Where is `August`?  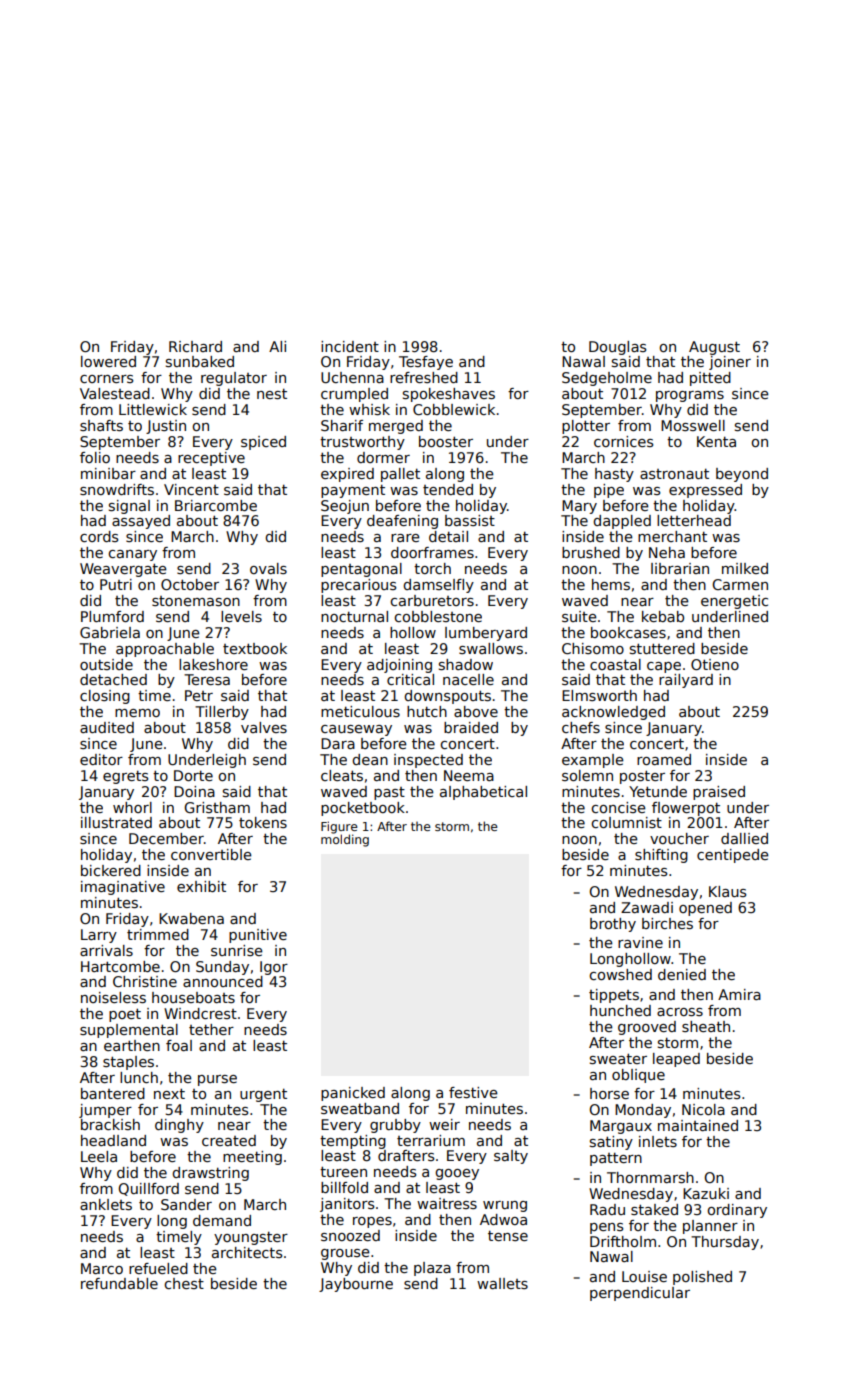 August is located at coordinates (714, 348).
